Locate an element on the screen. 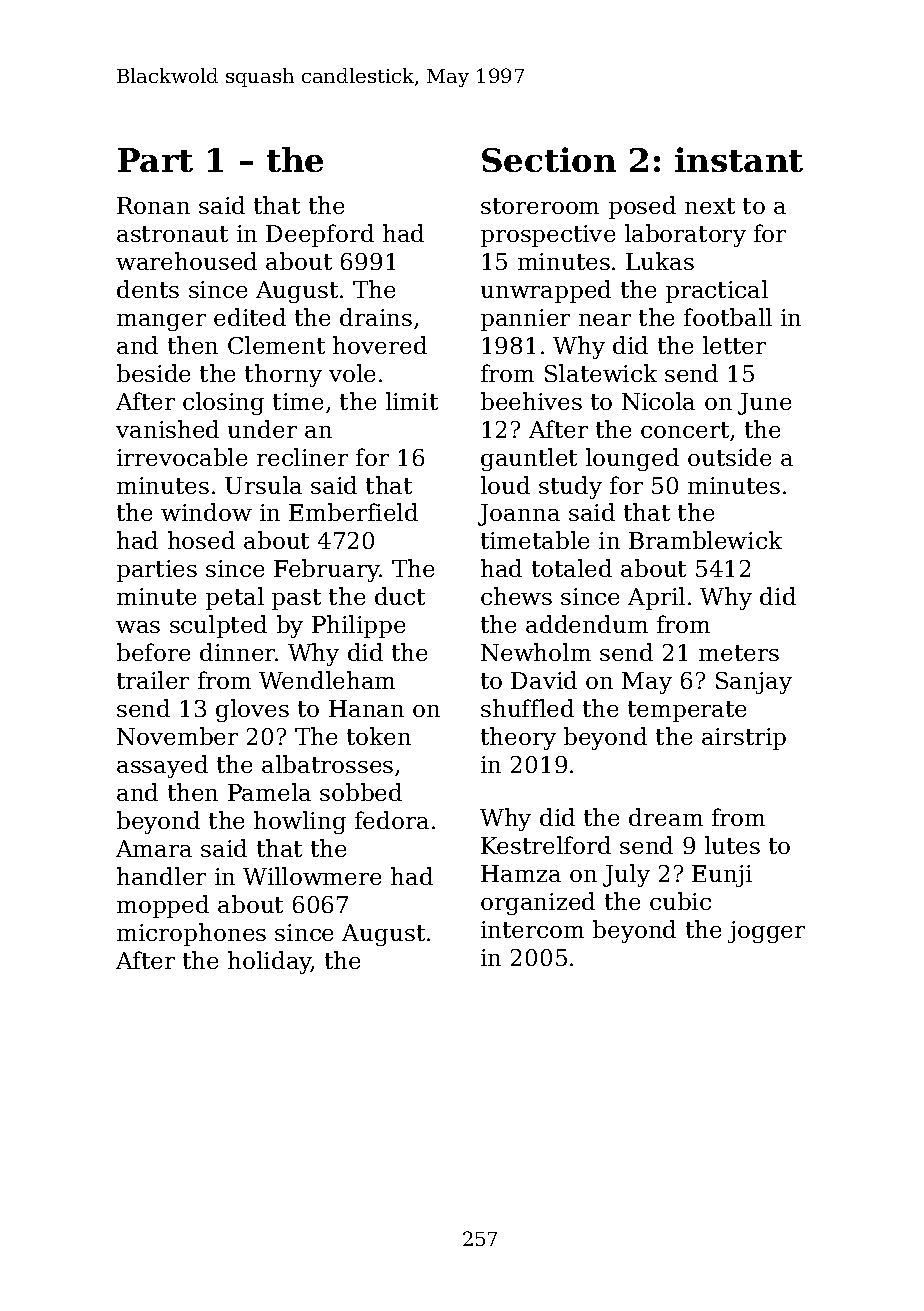  Willowmere is located at coordinates (312, 876).
